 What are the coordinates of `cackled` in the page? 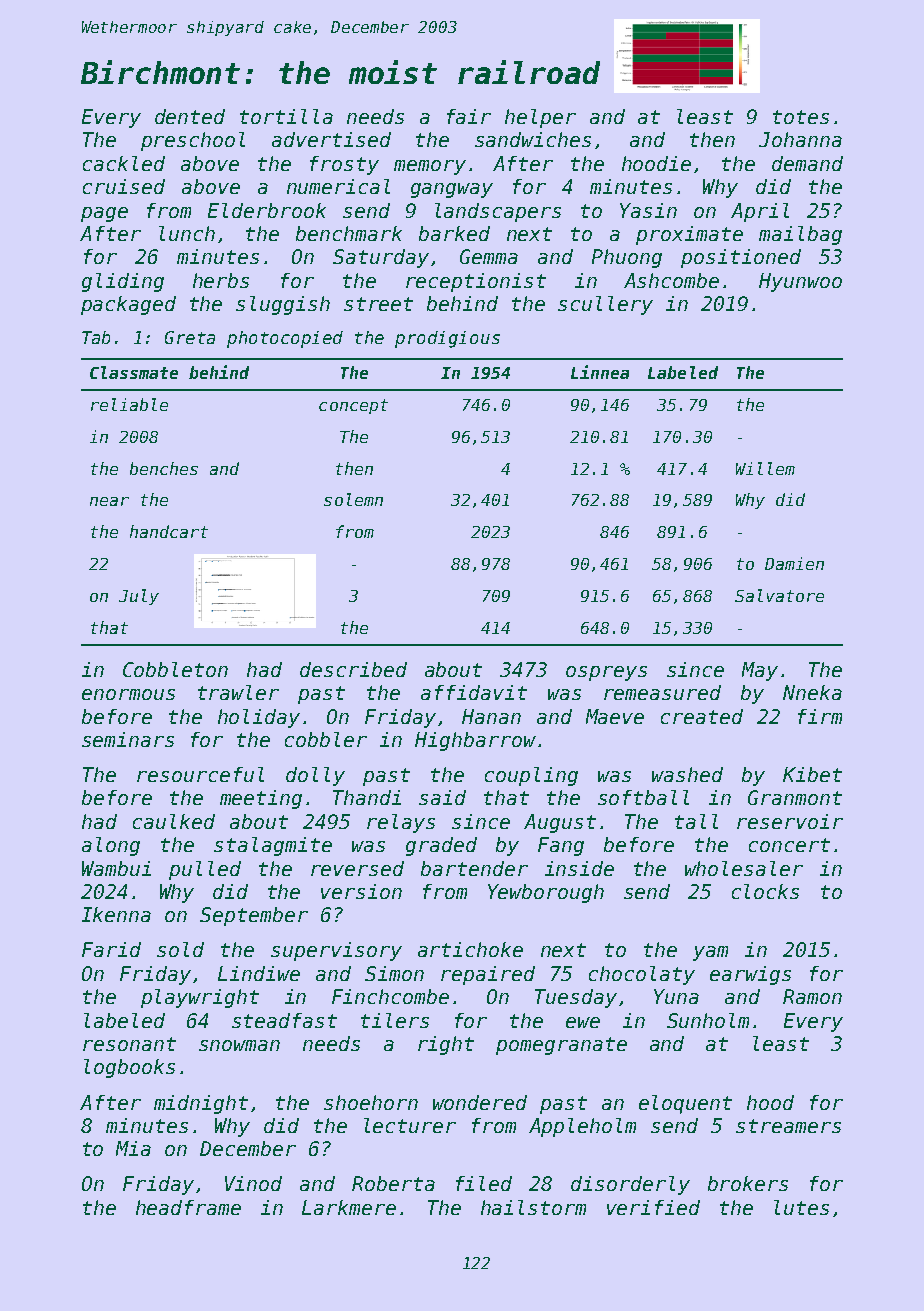 It's located at (124, 163).
